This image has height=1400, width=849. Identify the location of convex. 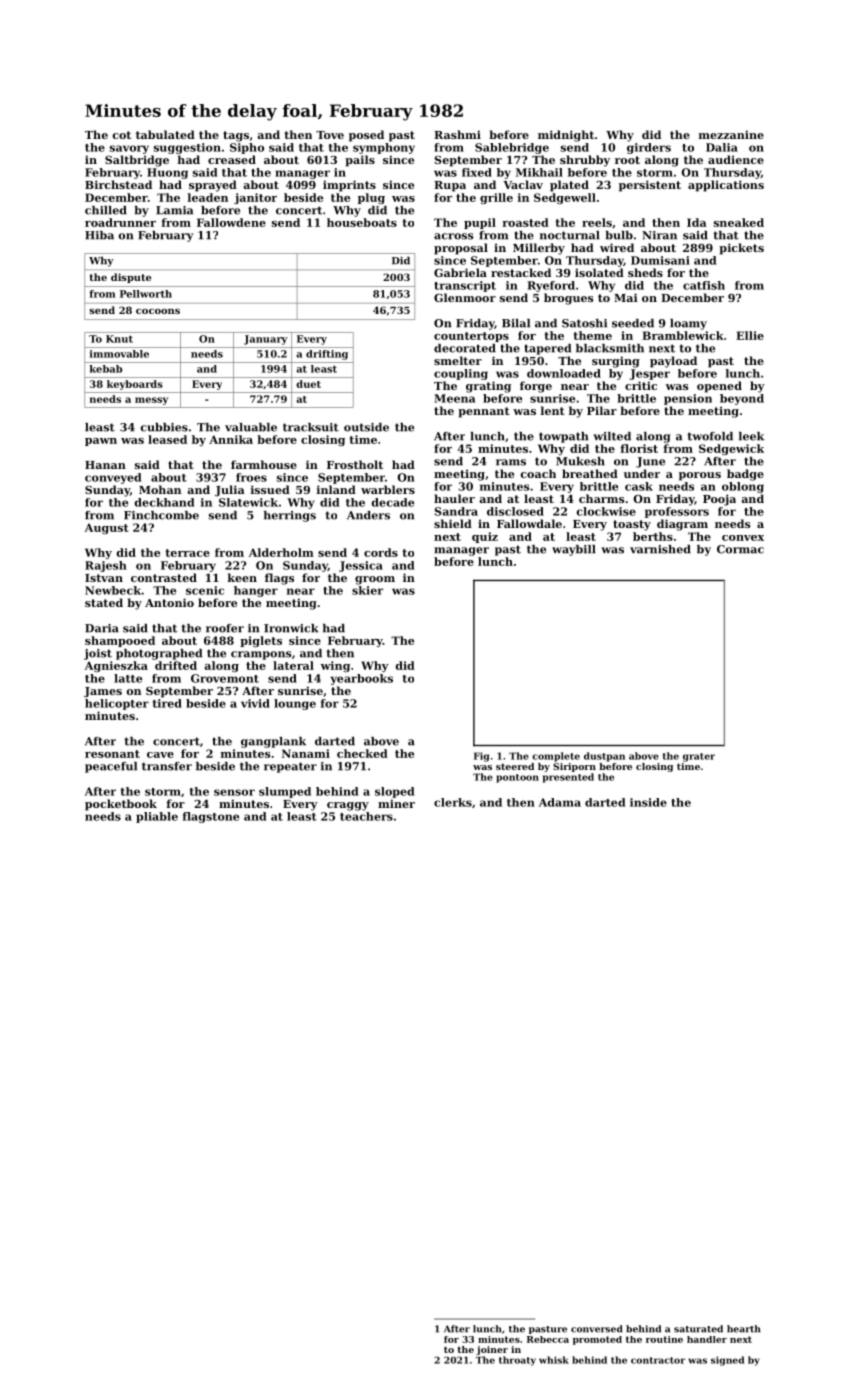
(743, 538).
